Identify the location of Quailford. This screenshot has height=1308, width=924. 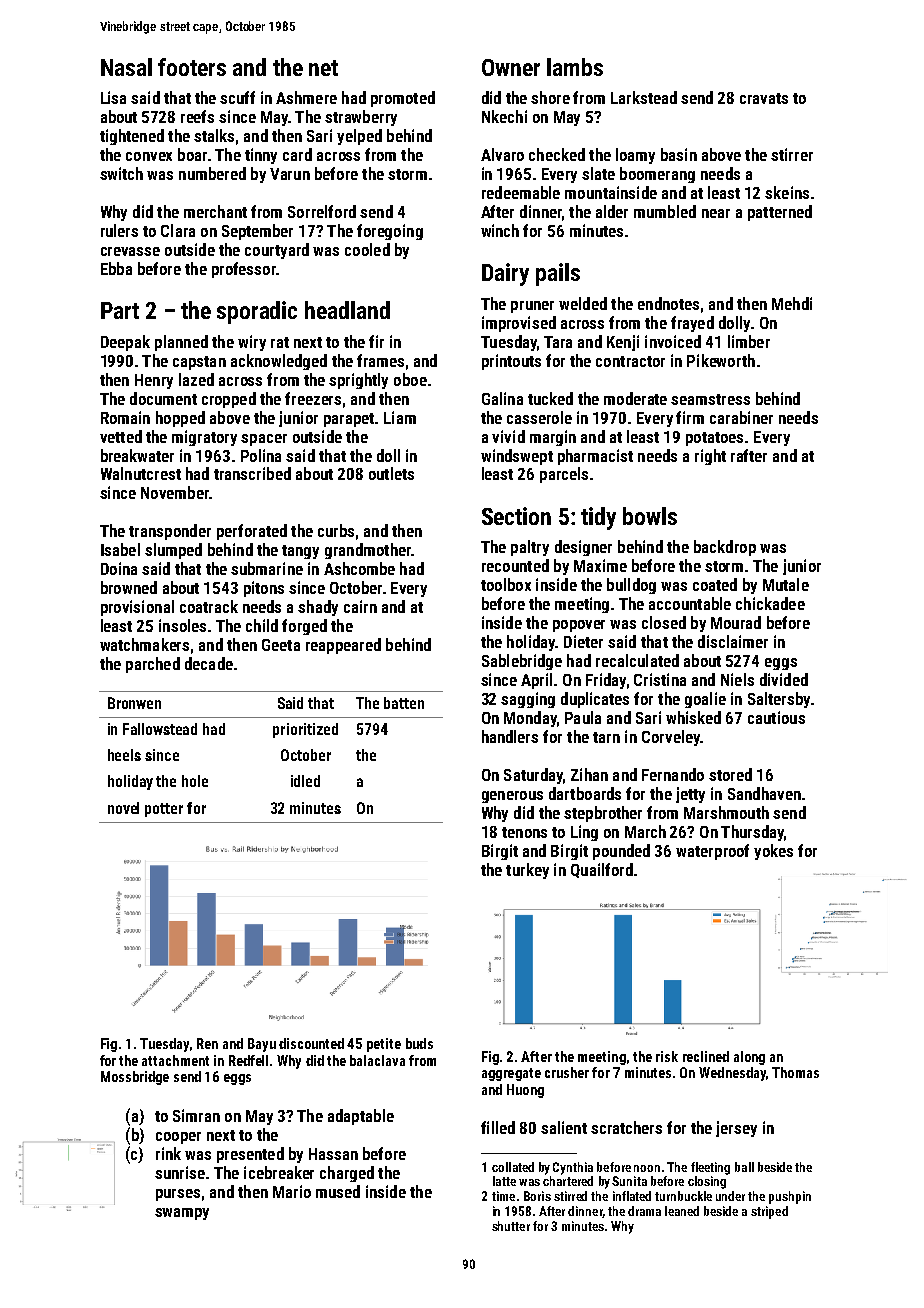
(602, 870).
